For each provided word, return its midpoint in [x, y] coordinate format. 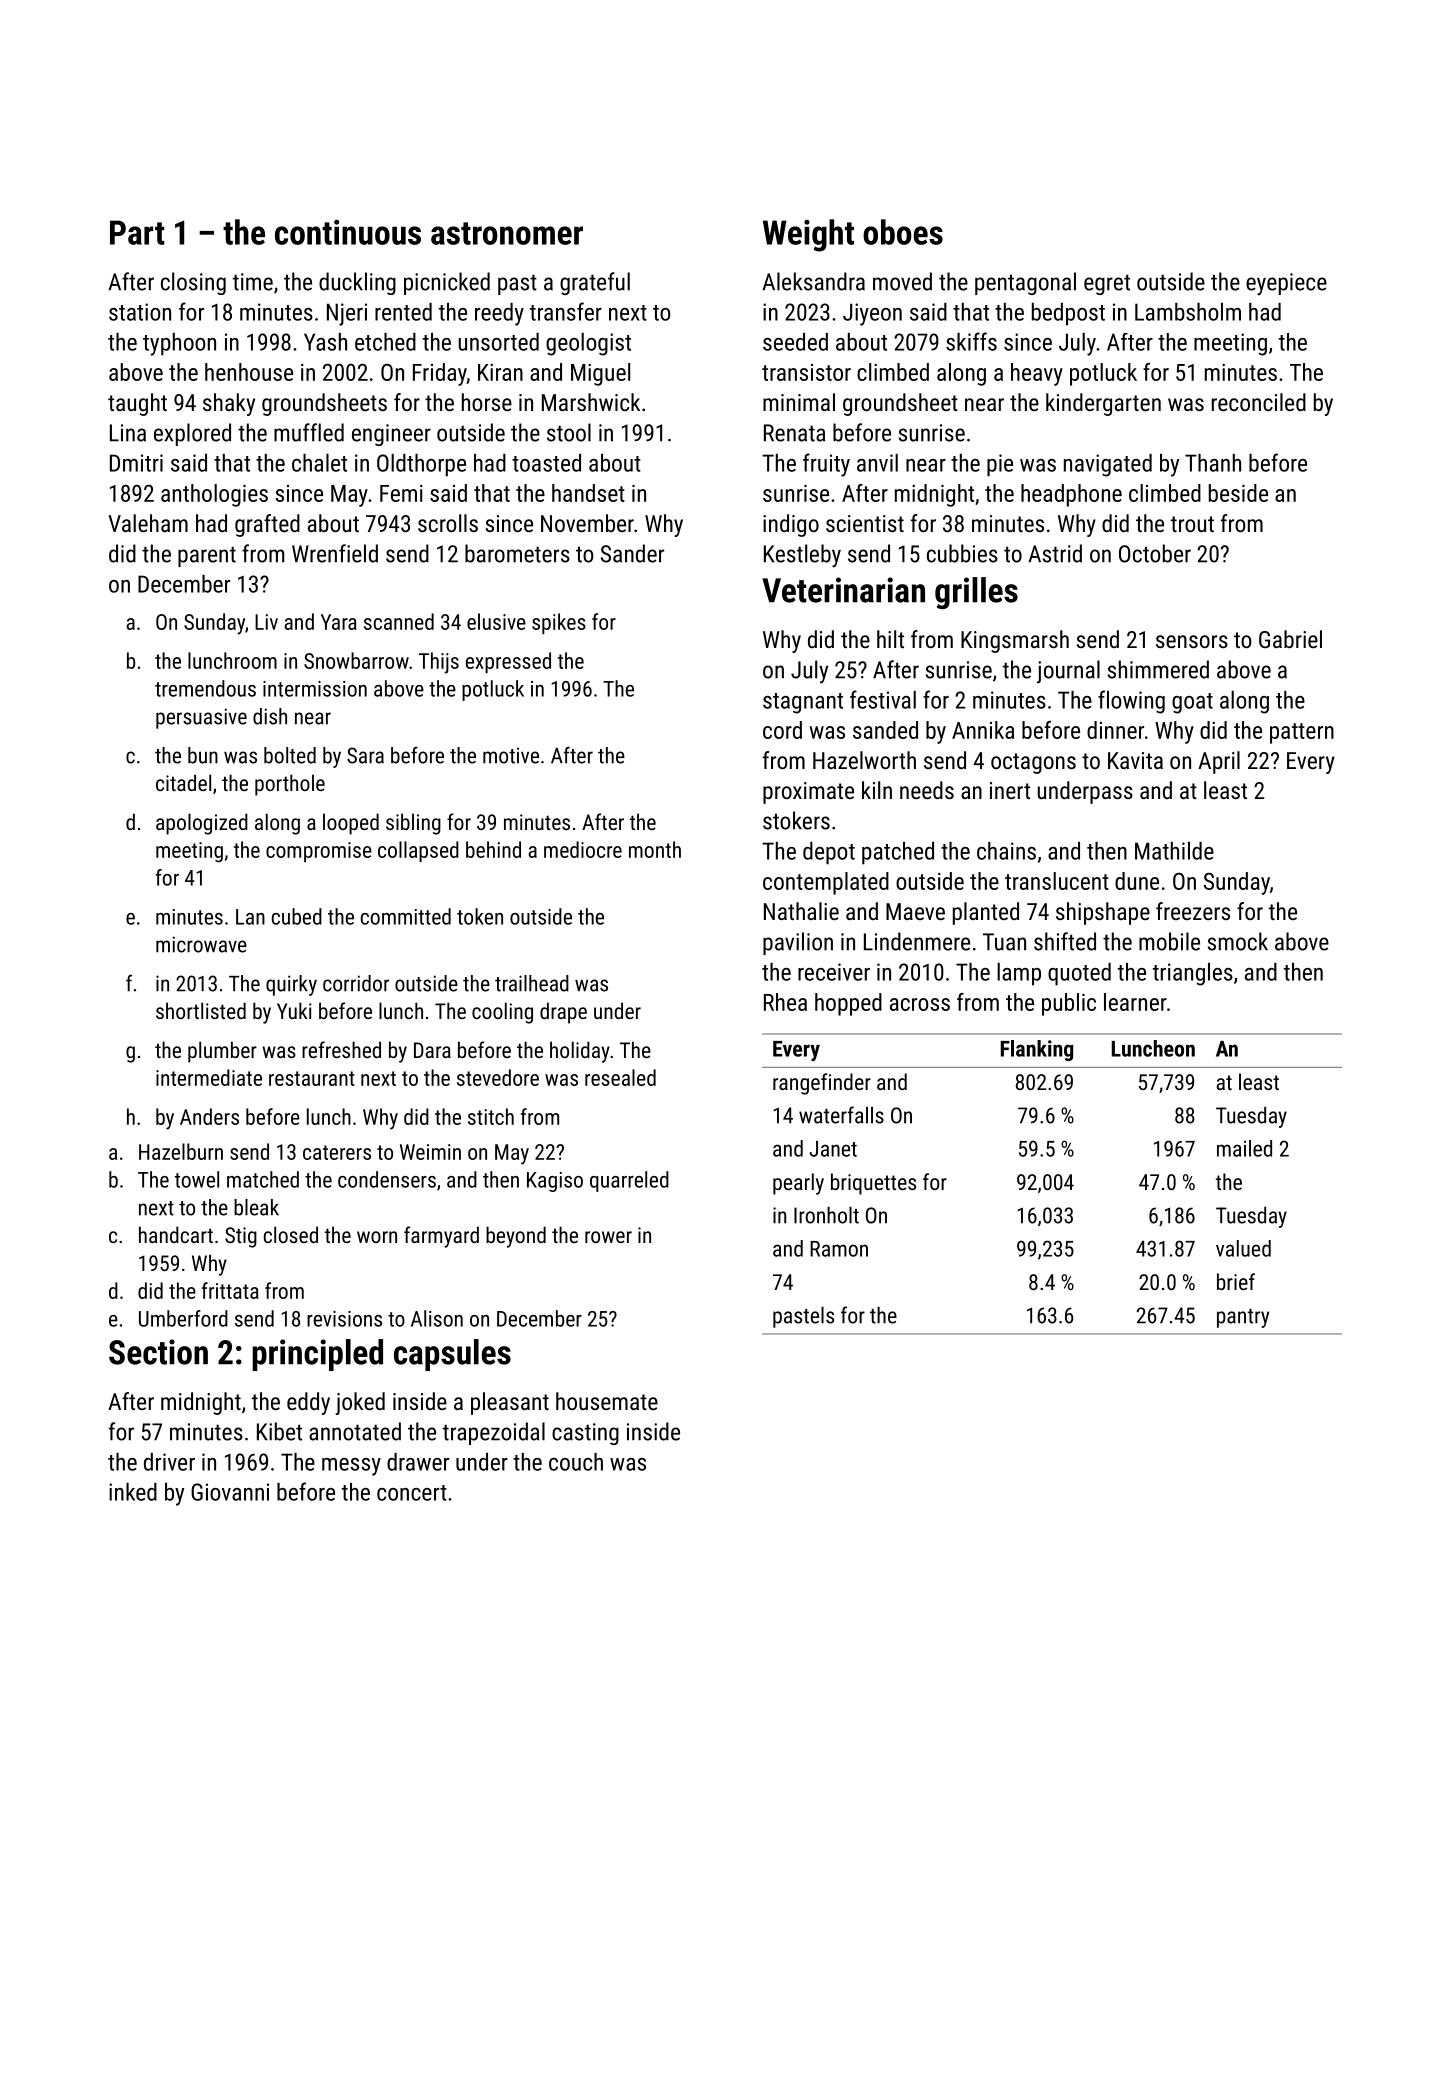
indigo [791, 525]
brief [1236, 1281]
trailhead [532, 983]
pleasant [510, 1403]
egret [1107, 284]
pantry [1243, 1318]
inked [133, 1492]
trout [1192, 524]
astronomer [507, 233]
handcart [176, 1234]
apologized [202, 824]
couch [576, 1462]
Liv [266, 622]
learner [1135, 1002]
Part [137, 232]
